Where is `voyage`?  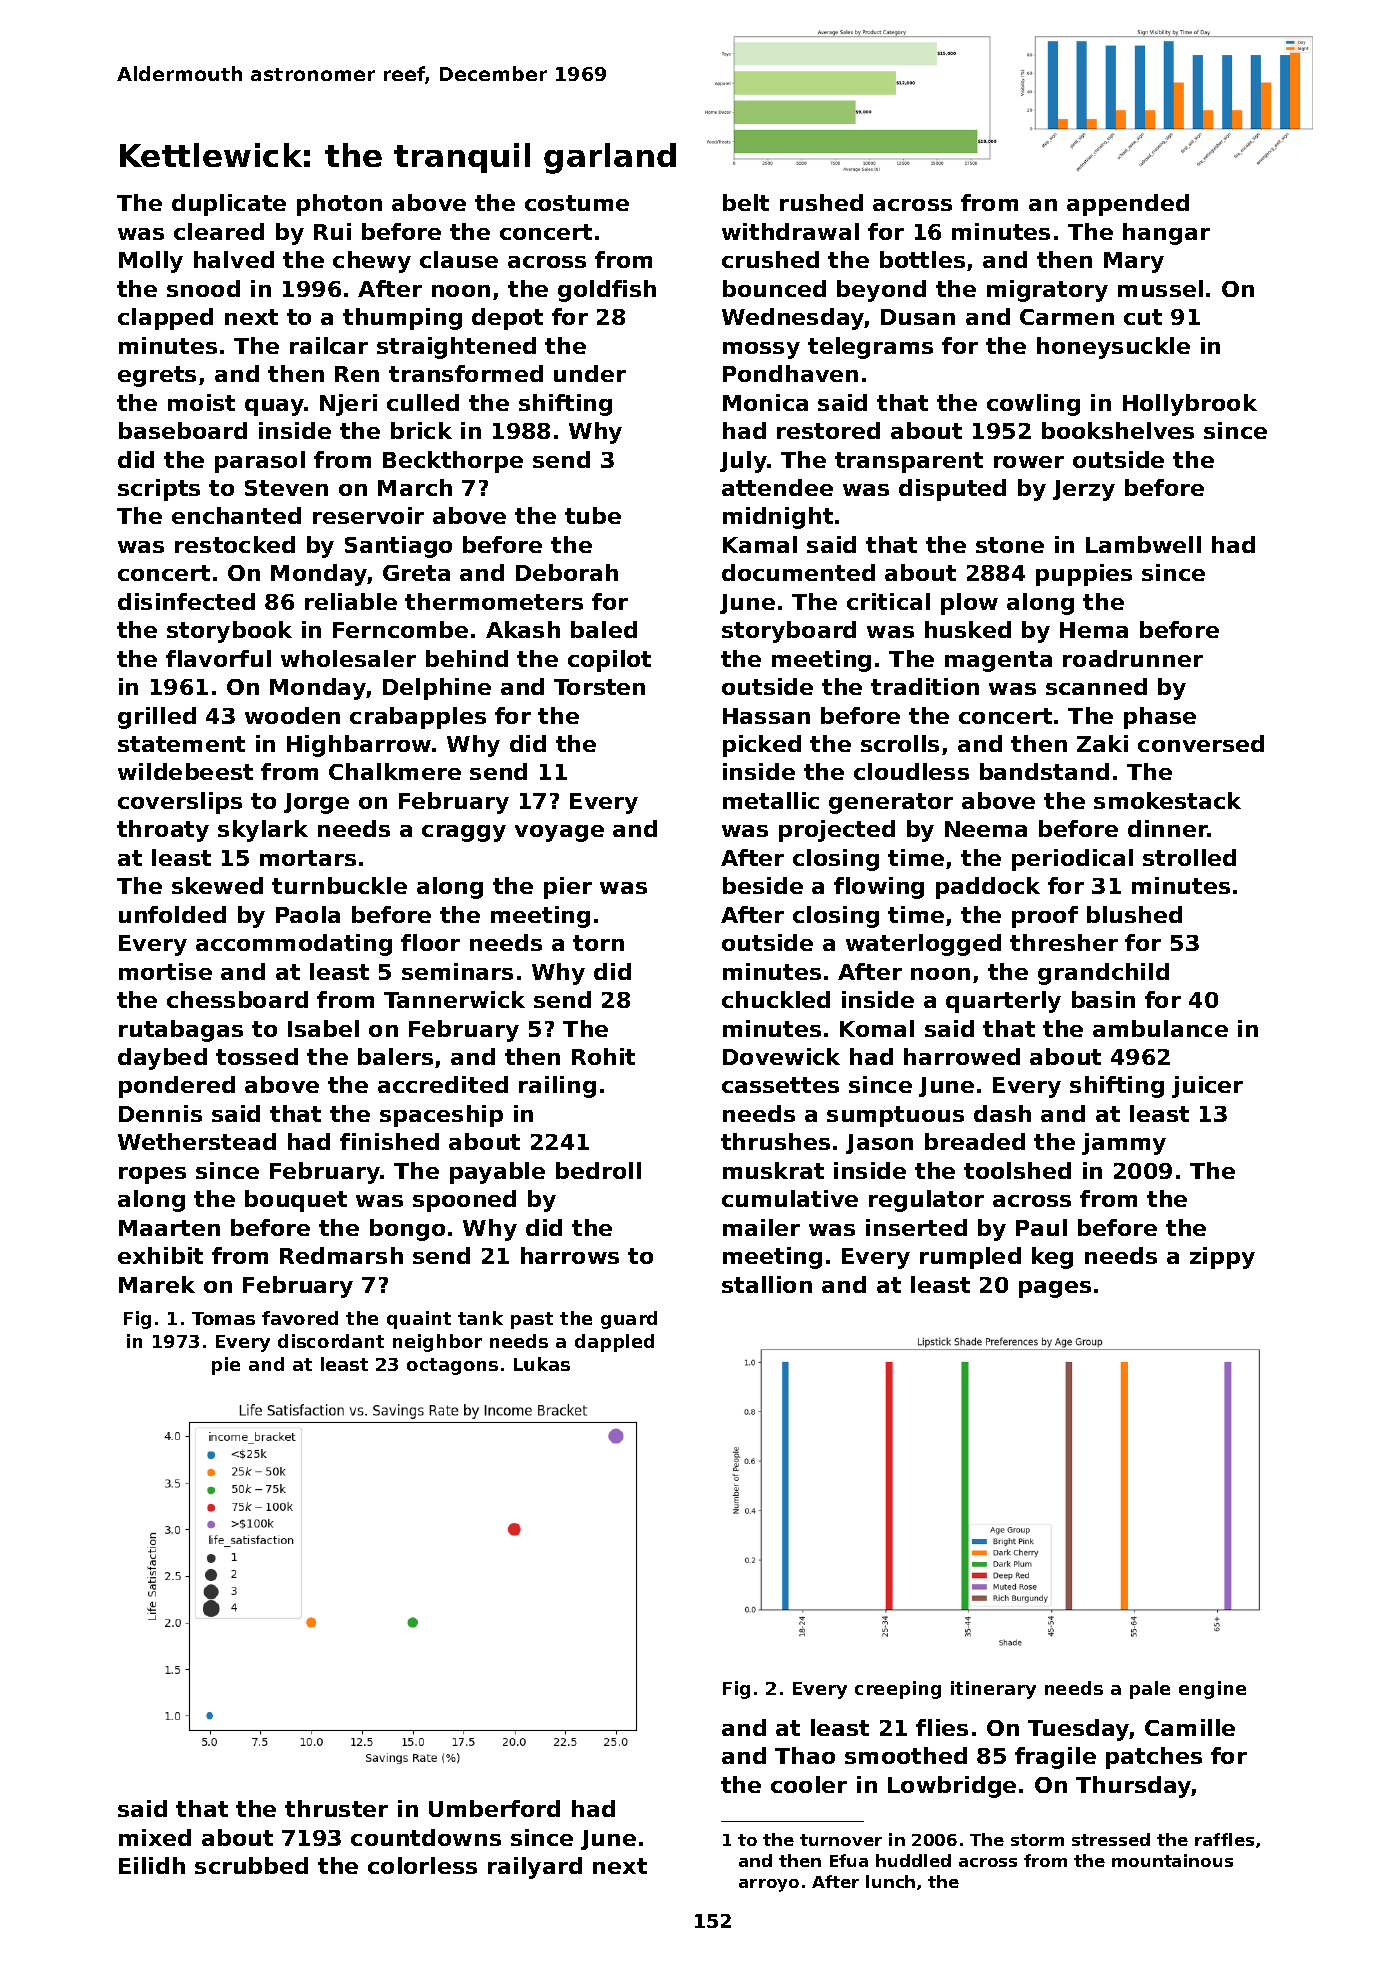 voyage is located at coordinates (559, 833).
